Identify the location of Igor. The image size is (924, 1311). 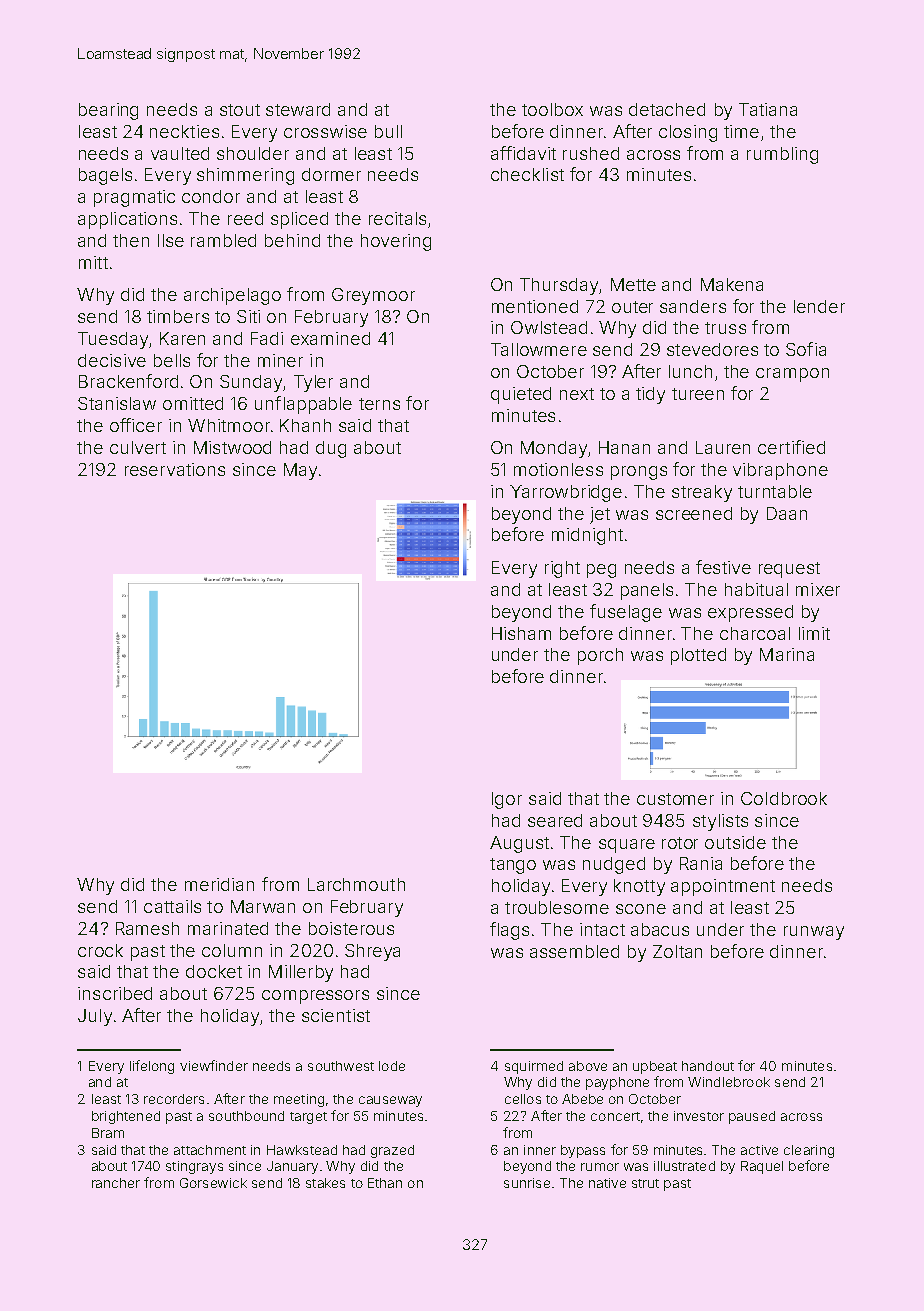
(507, 800).
